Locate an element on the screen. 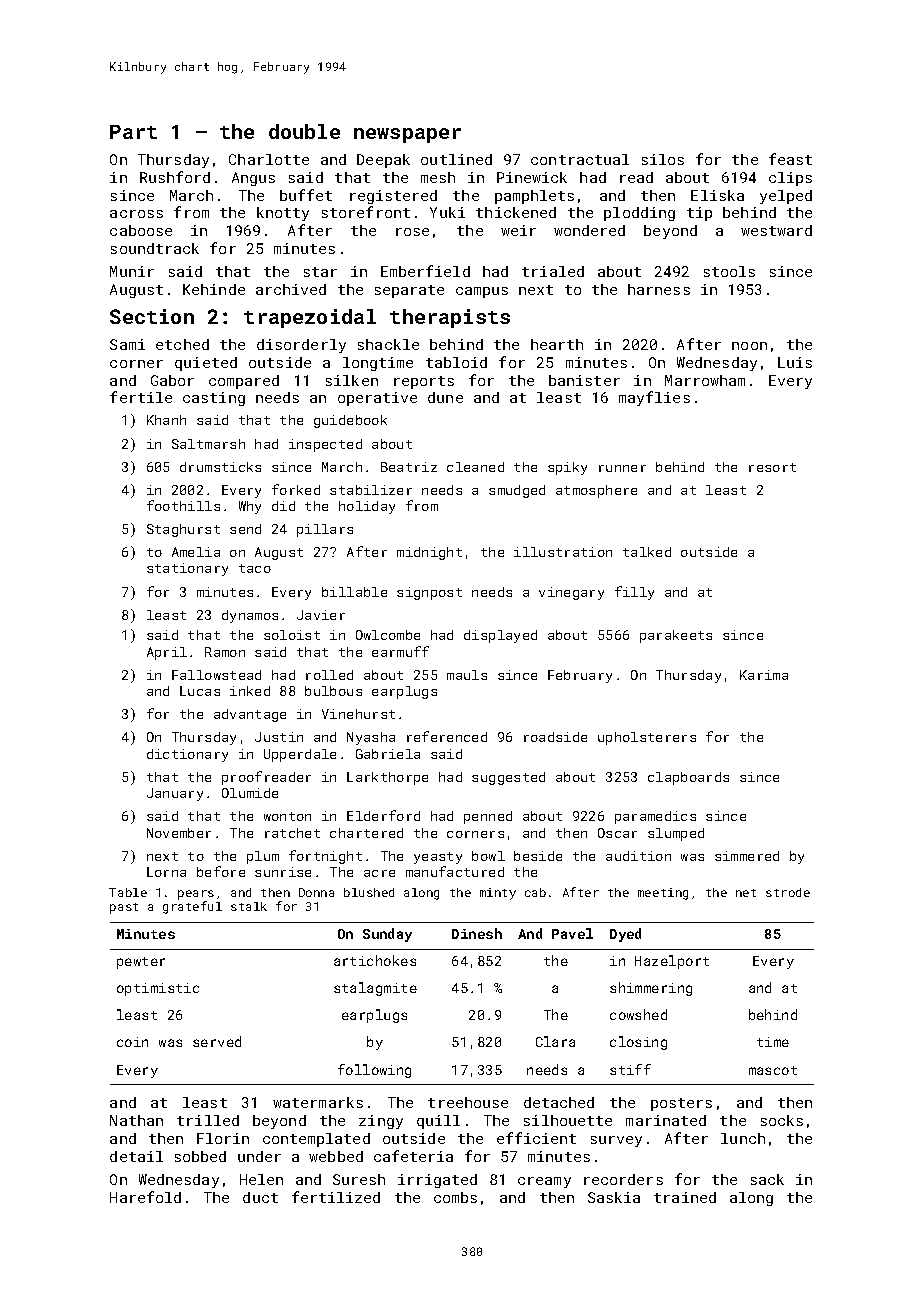  Nathan is located at coordinates (136, 1120).
